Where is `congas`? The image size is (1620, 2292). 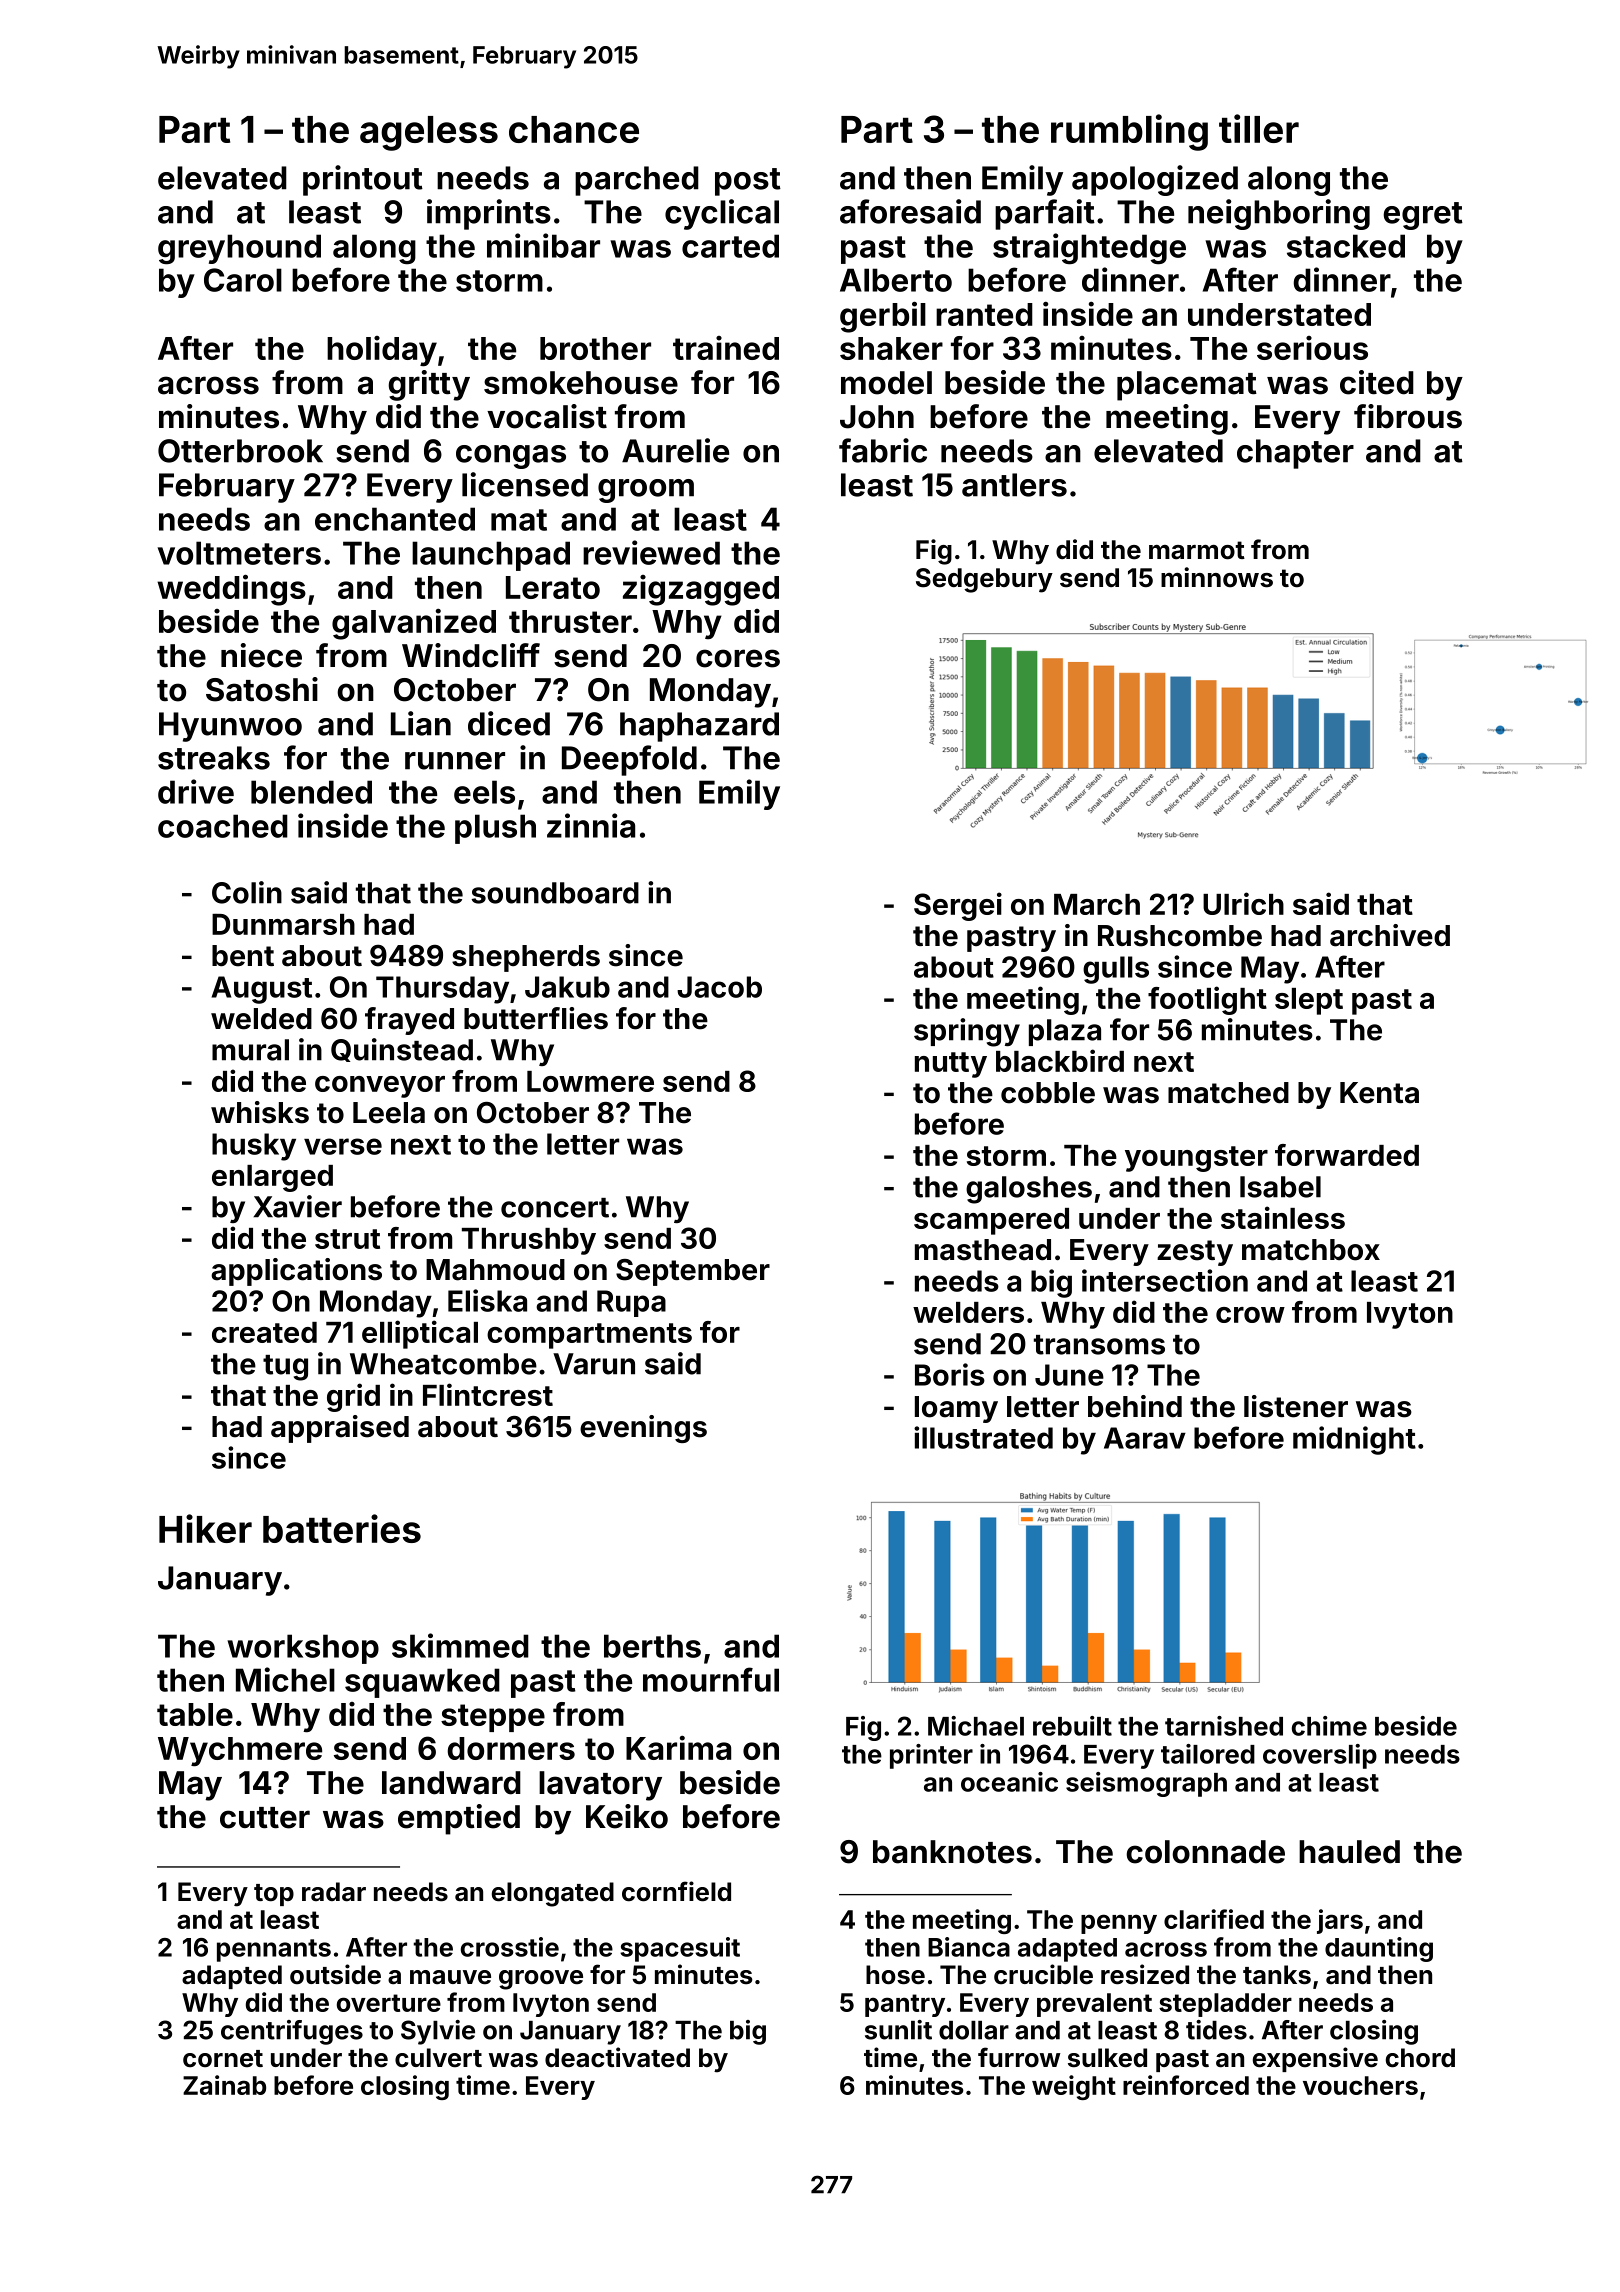
congas is located at coordinates (511, 457).
